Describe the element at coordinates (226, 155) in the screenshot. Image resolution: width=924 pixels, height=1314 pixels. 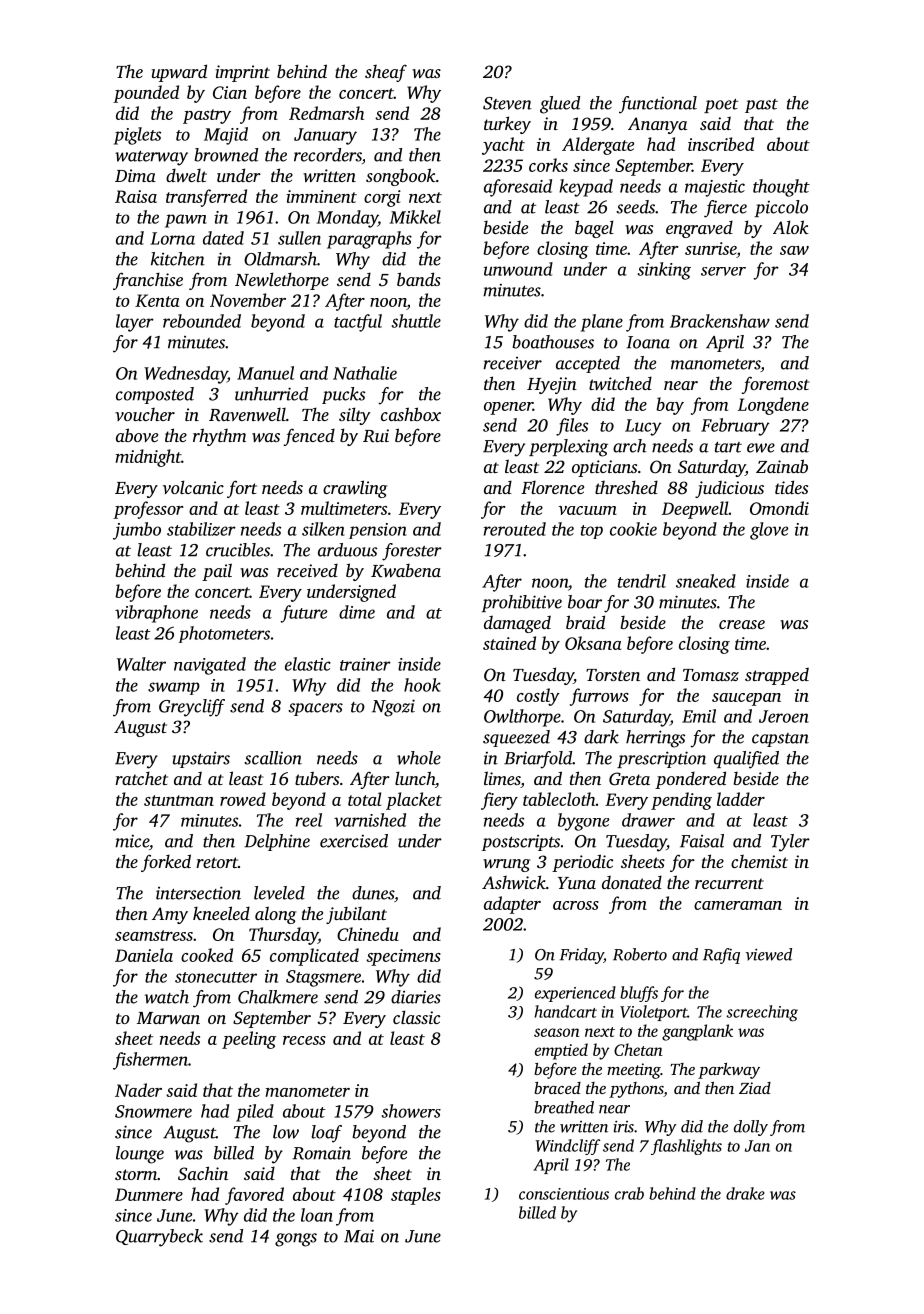
I see `browned` at that location.
